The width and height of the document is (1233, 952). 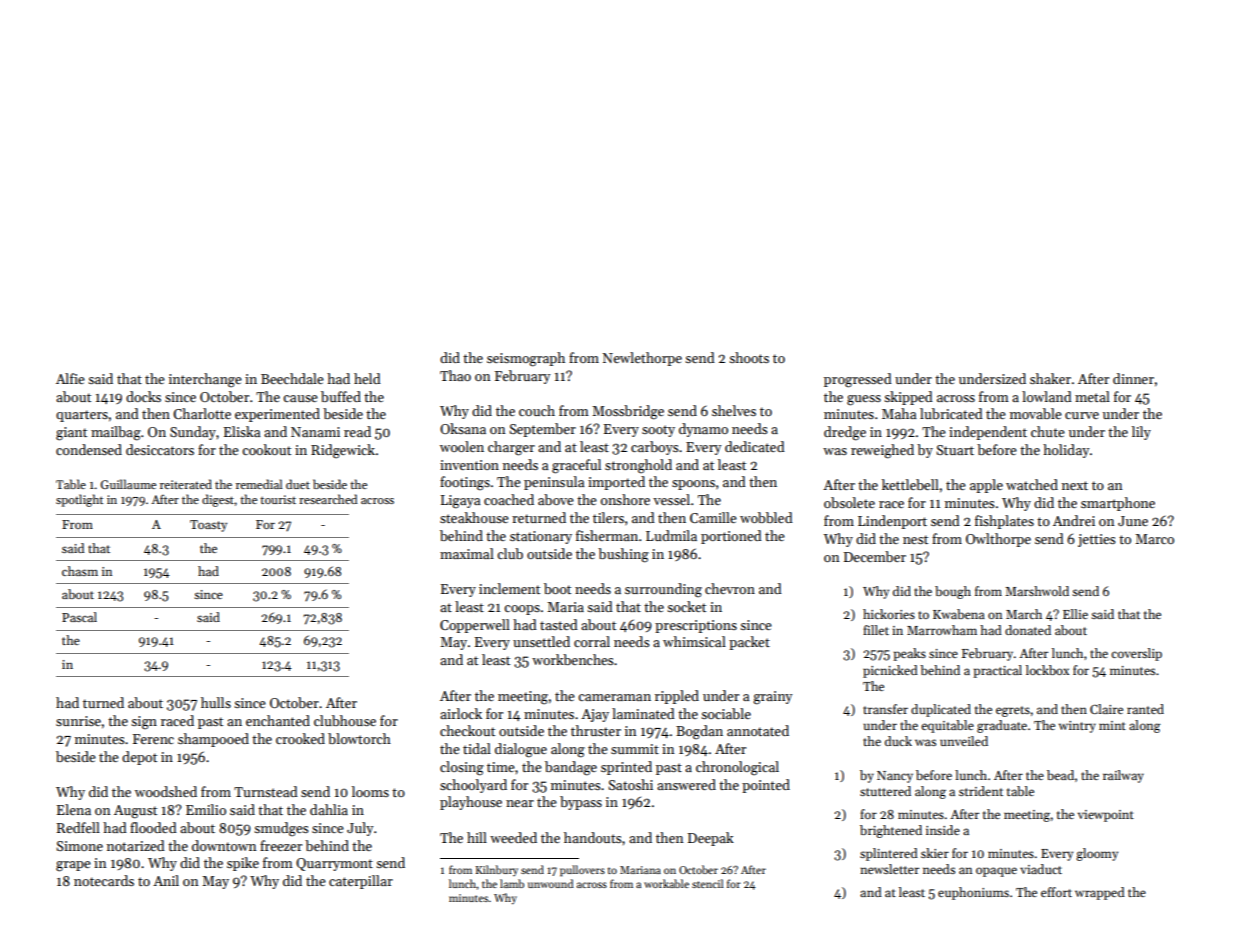 What do you see at coordinates (997, 671) in the document?
I see `practical` at bounding box center [997, 671].
